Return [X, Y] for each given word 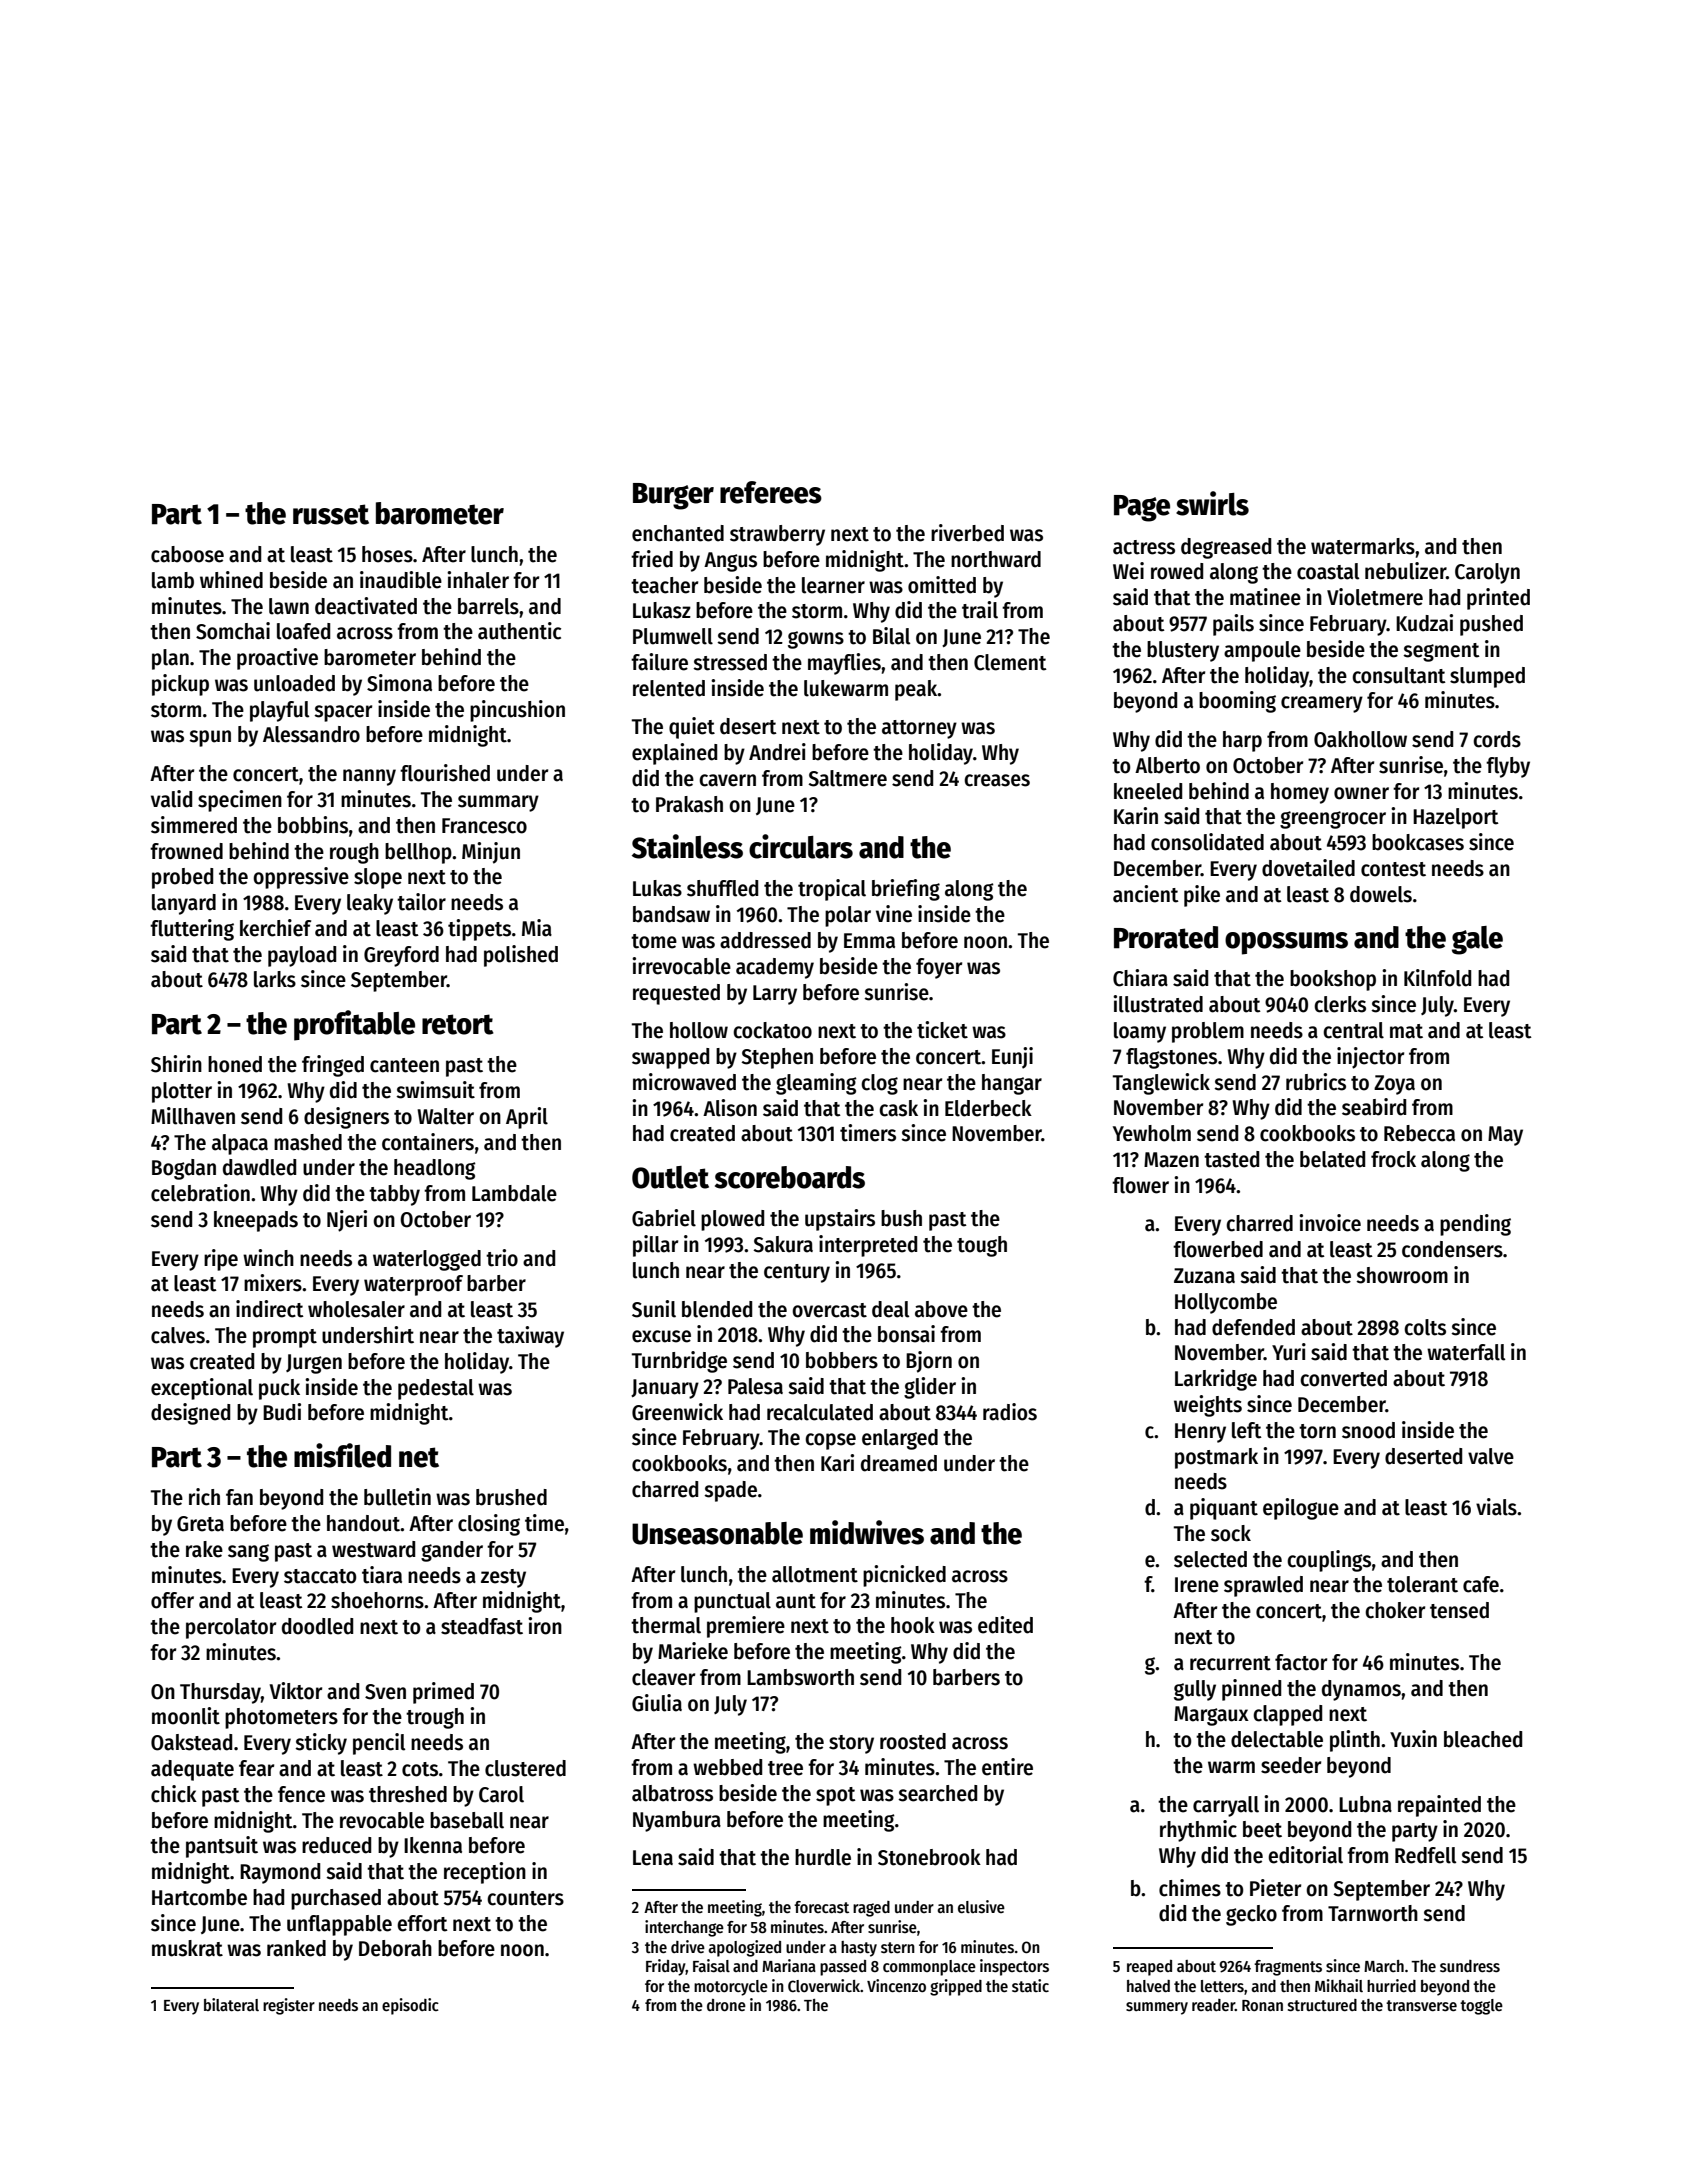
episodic [410, 2006]
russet [331, 514]
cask [898, 1108]
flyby [1508, 767]
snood [1368, 1430]
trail [980, 610]
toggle [1481, 2007]
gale [1477, 940]
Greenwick [677, 1412]
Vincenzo [896, 1985]
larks [275, 979]
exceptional [202, 1389]
